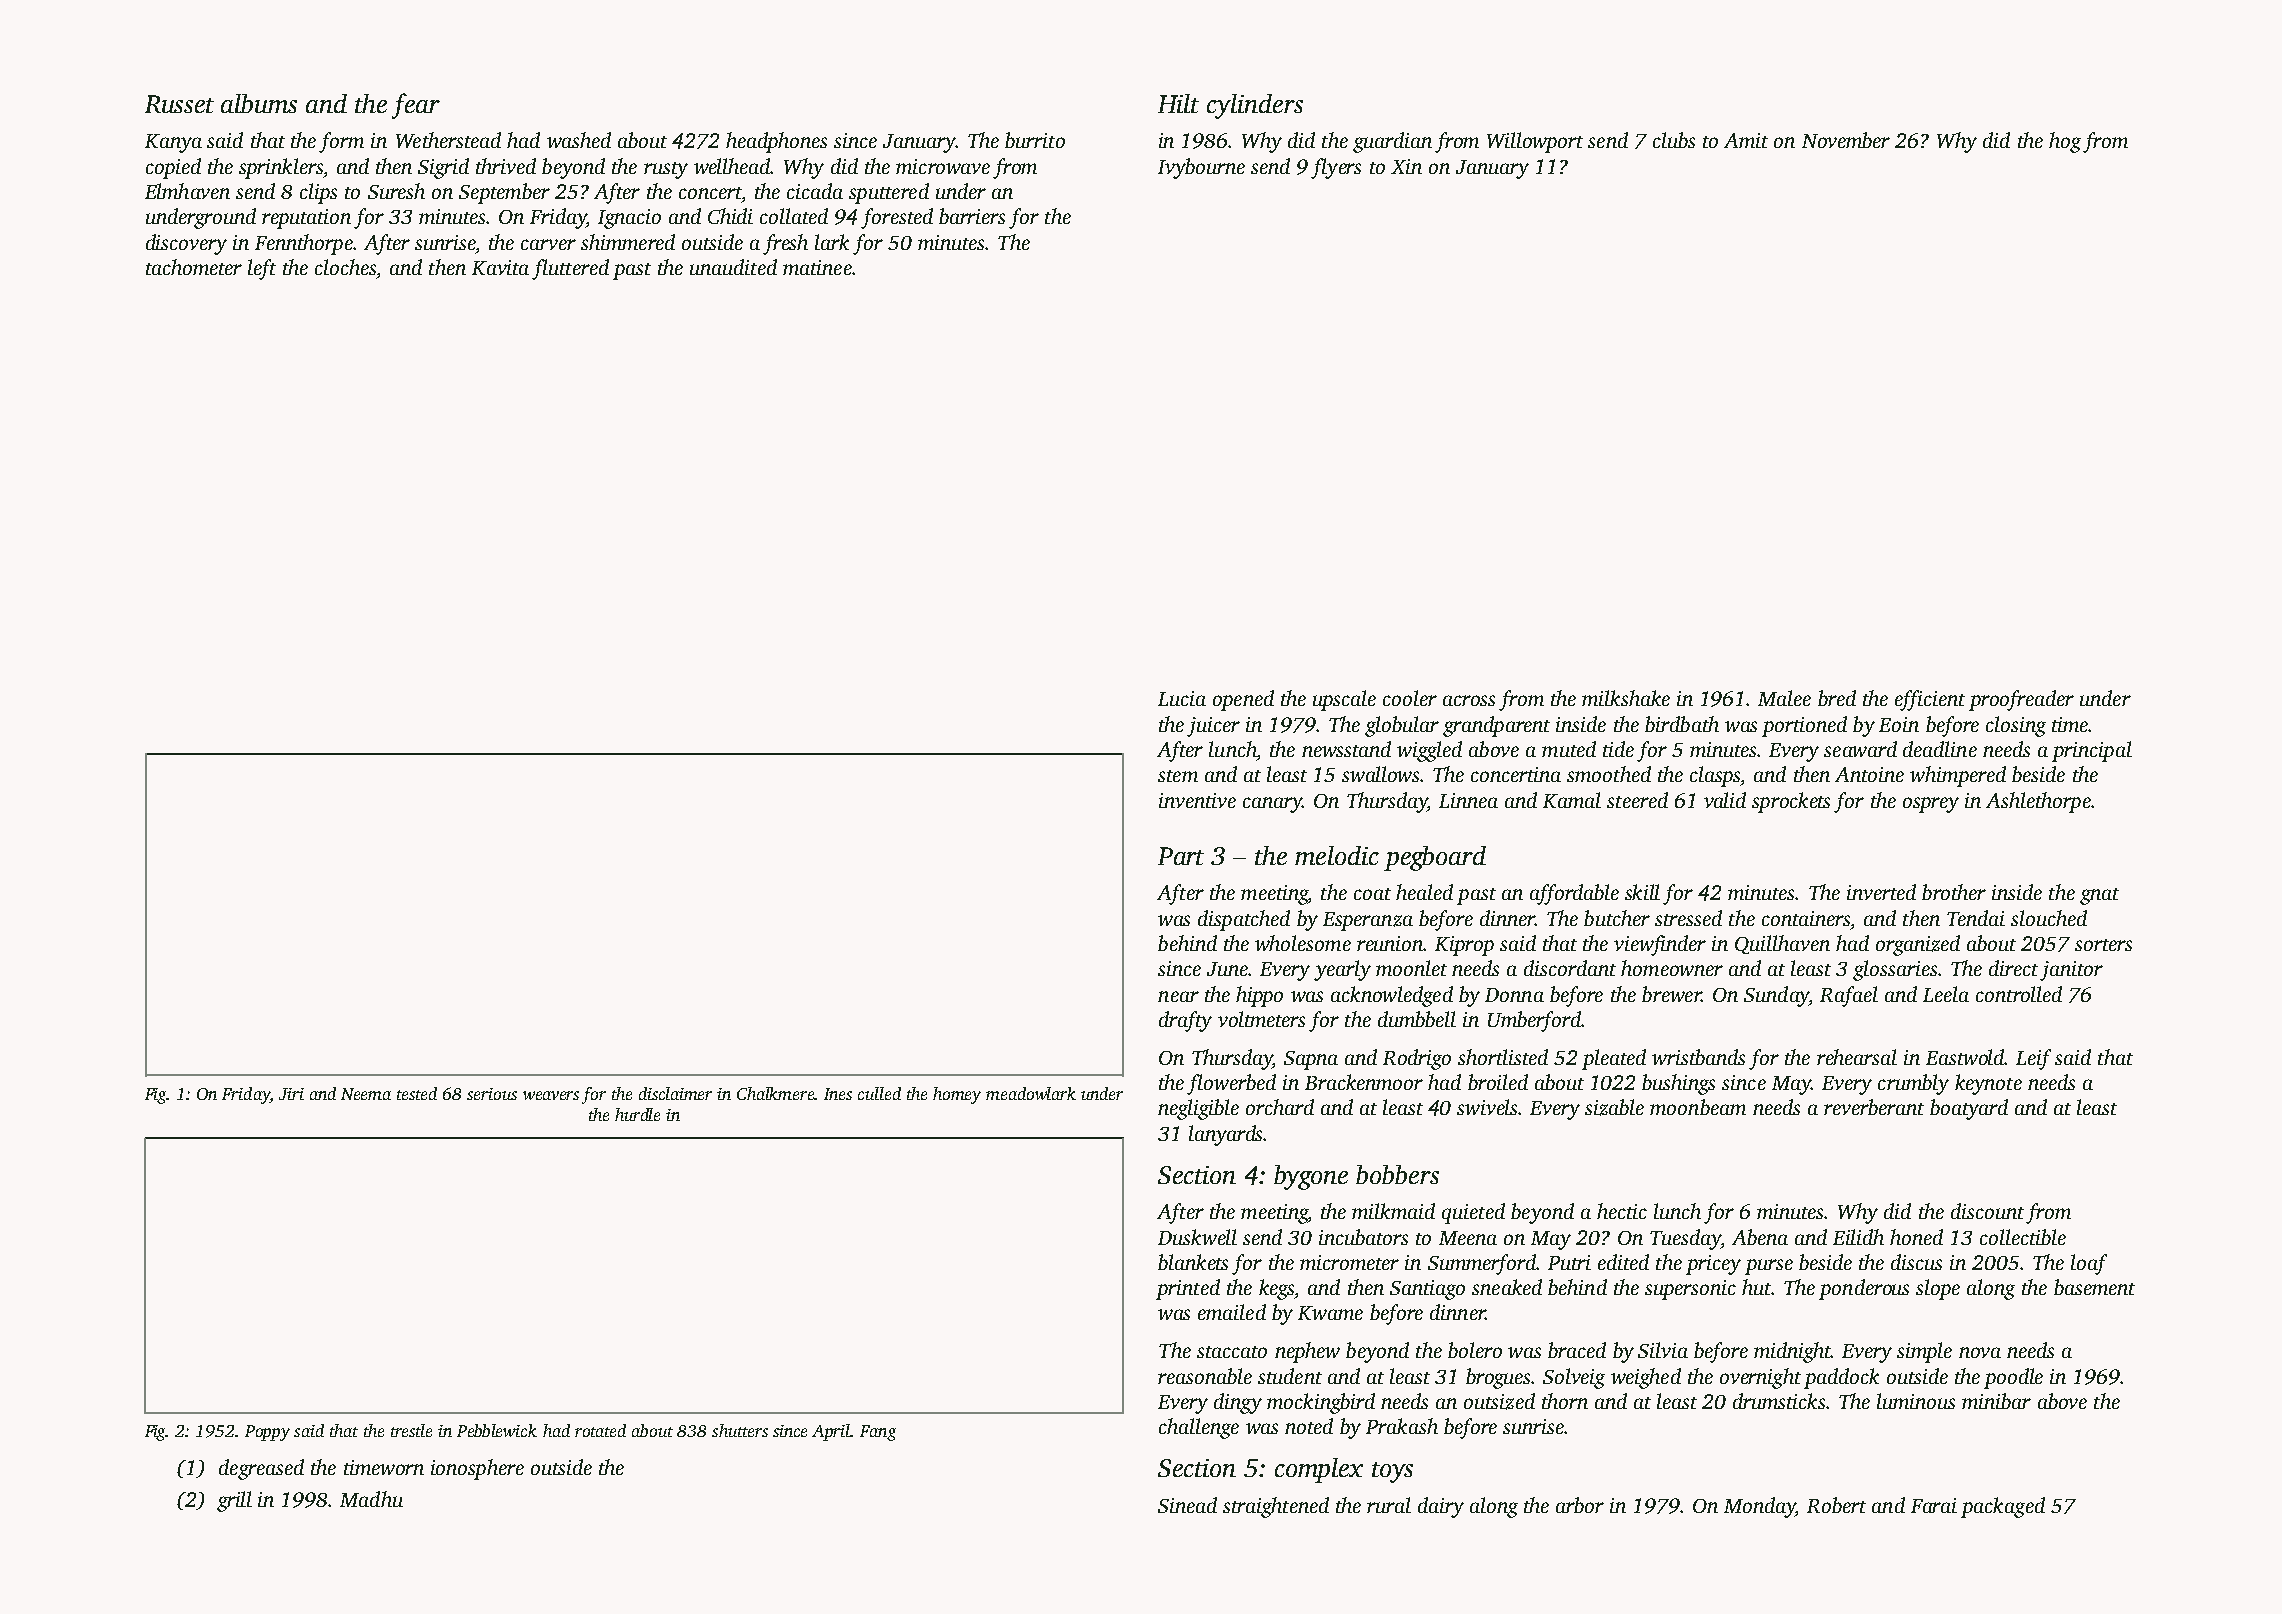 The width and height of the screenshot is (2282, 1614). Describe the element at coordinates (1846, 140) in the screenshot. I see `November` at that location.
